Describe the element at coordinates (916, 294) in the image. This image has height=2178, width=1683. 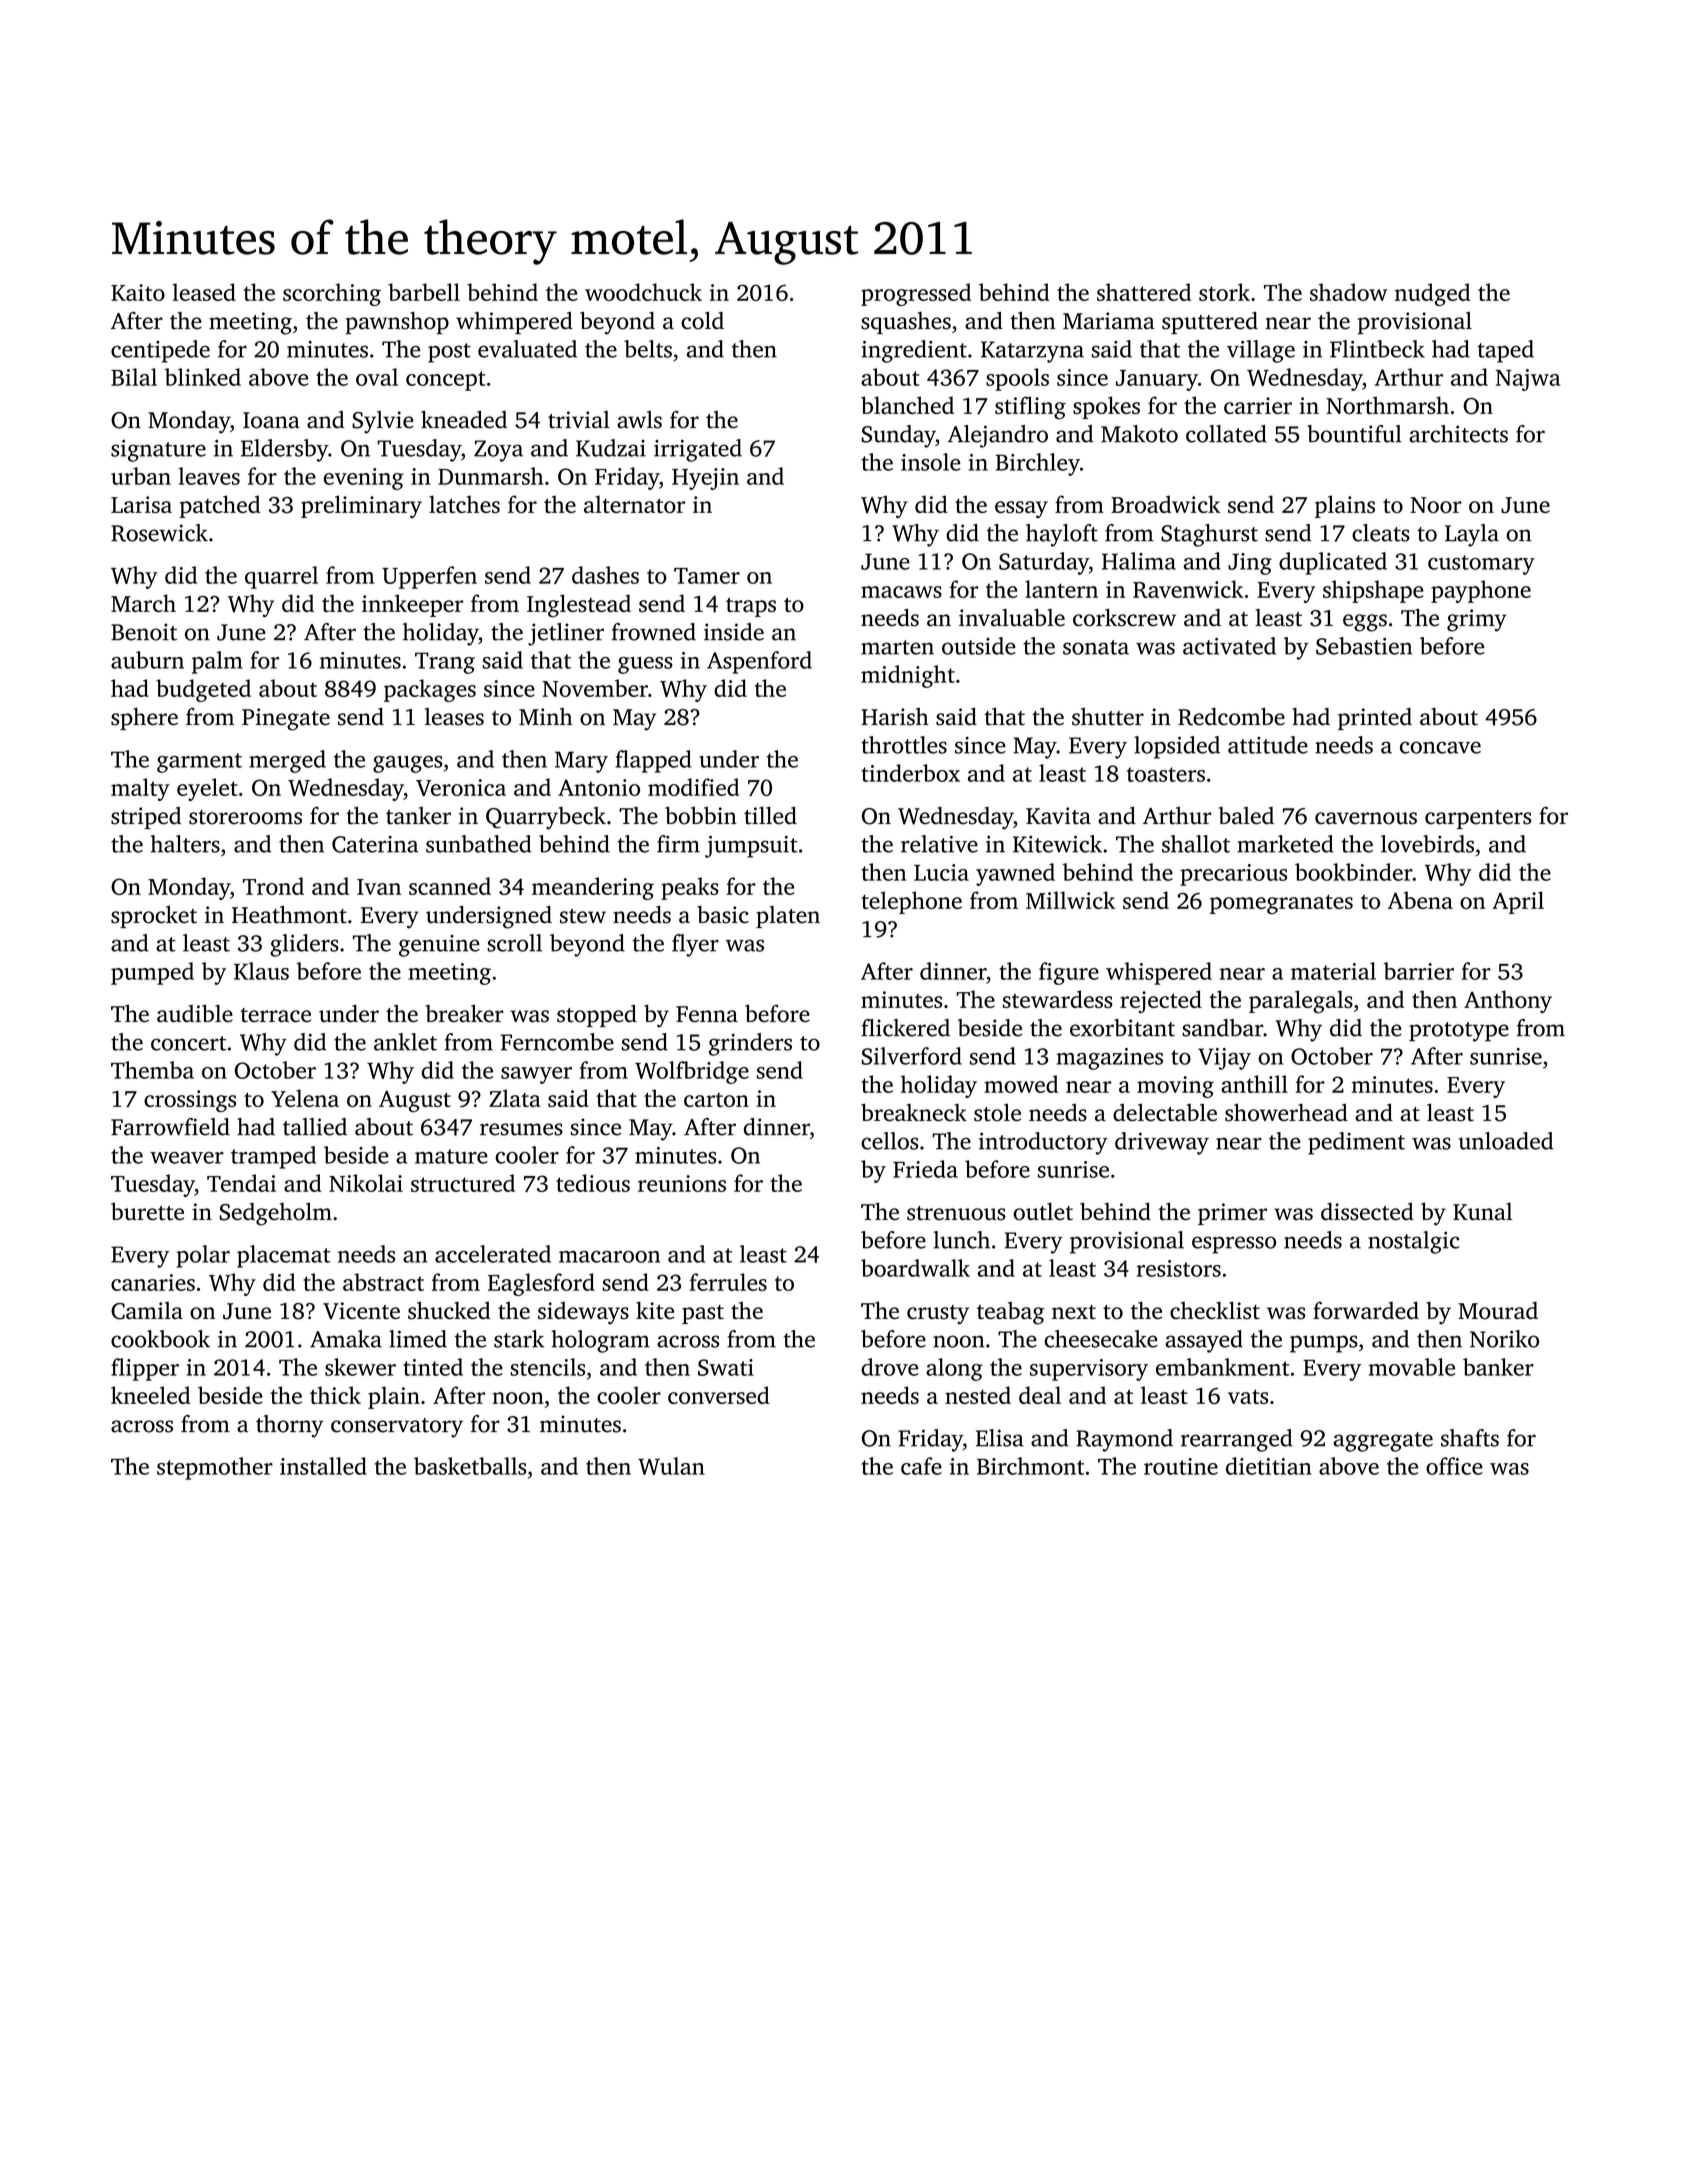
I see `progressed` at that location.
